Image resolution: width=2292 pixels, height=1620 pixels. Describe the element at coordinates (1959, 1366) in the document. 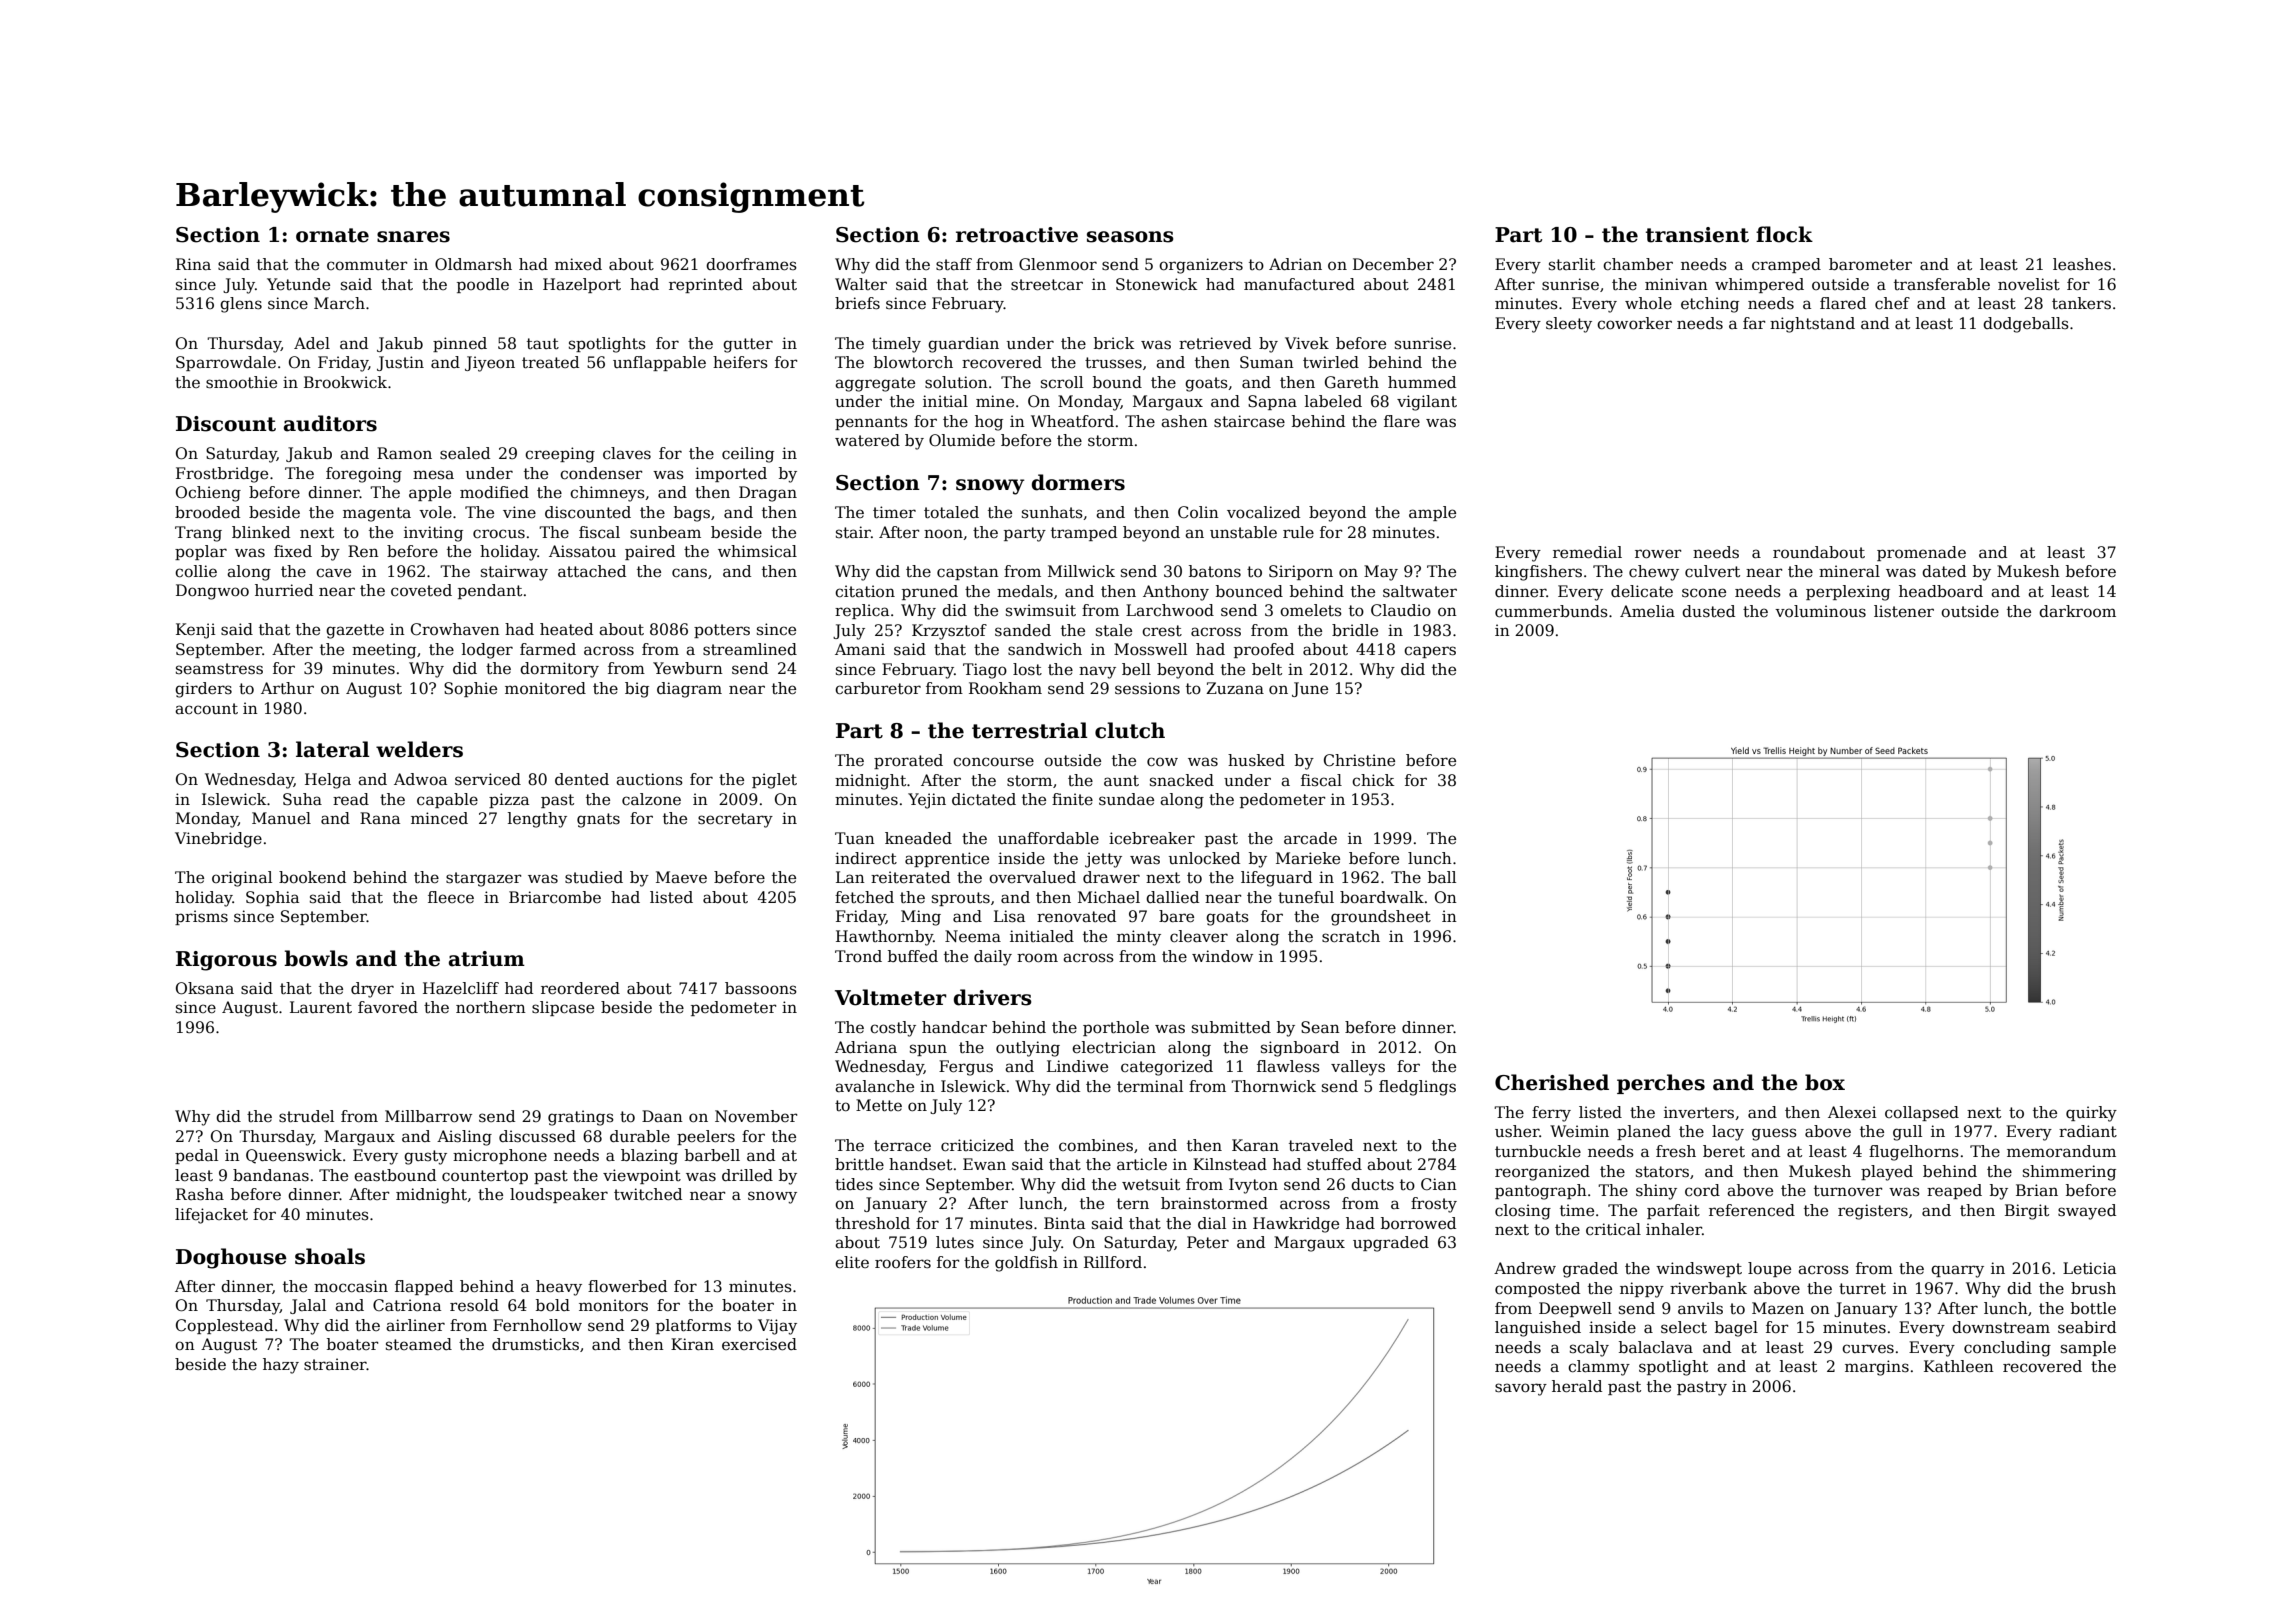

I see `Kathleen` at that location.
